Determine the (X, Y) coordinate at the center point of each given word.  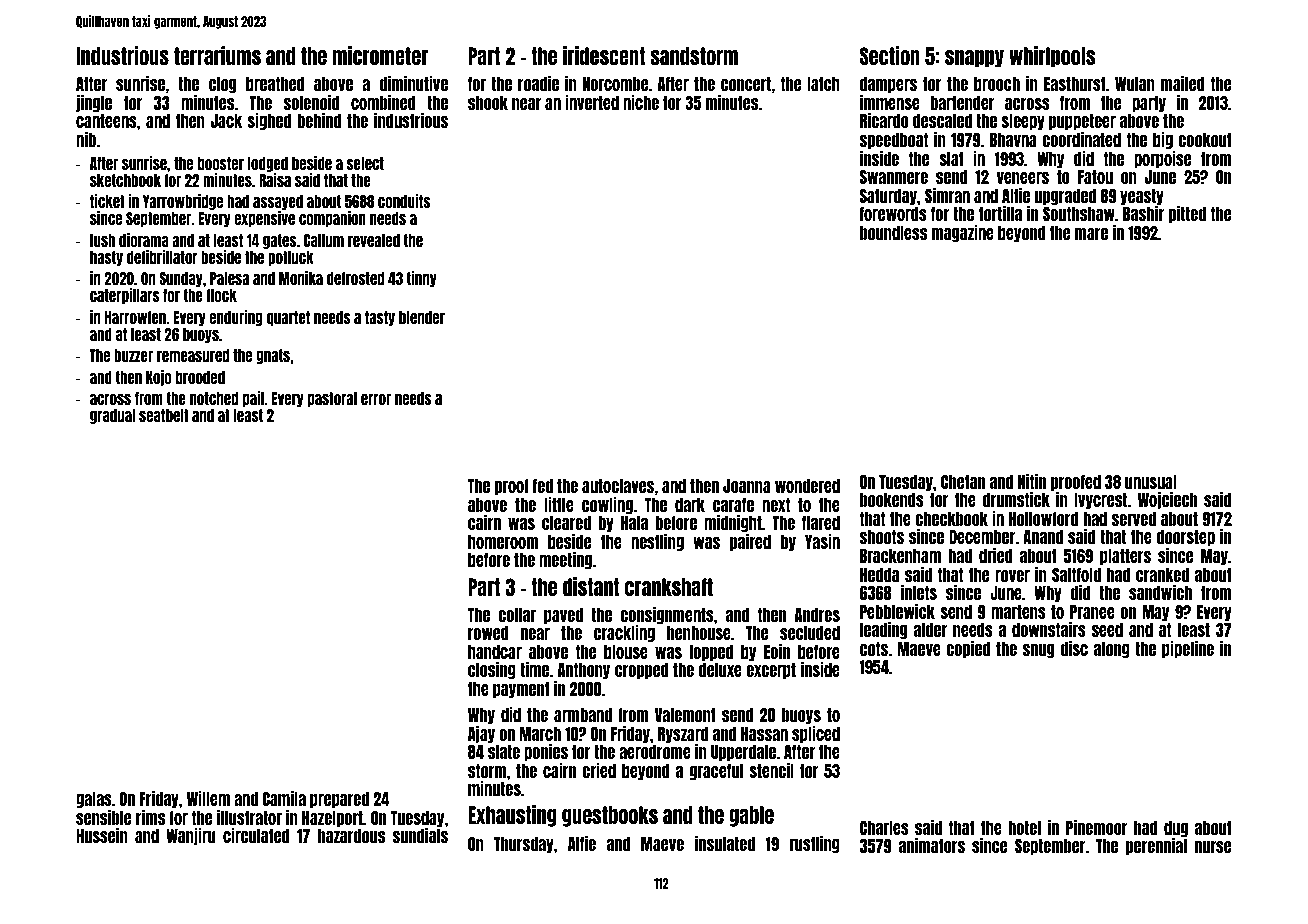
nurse (1213, 847)
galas (94, 800)
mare (1091, 234)
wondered (807, 486)
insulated (725, 843)
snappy (974, 59)
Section (890, 55)
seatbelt (164, 415)
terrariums (217, 55)
